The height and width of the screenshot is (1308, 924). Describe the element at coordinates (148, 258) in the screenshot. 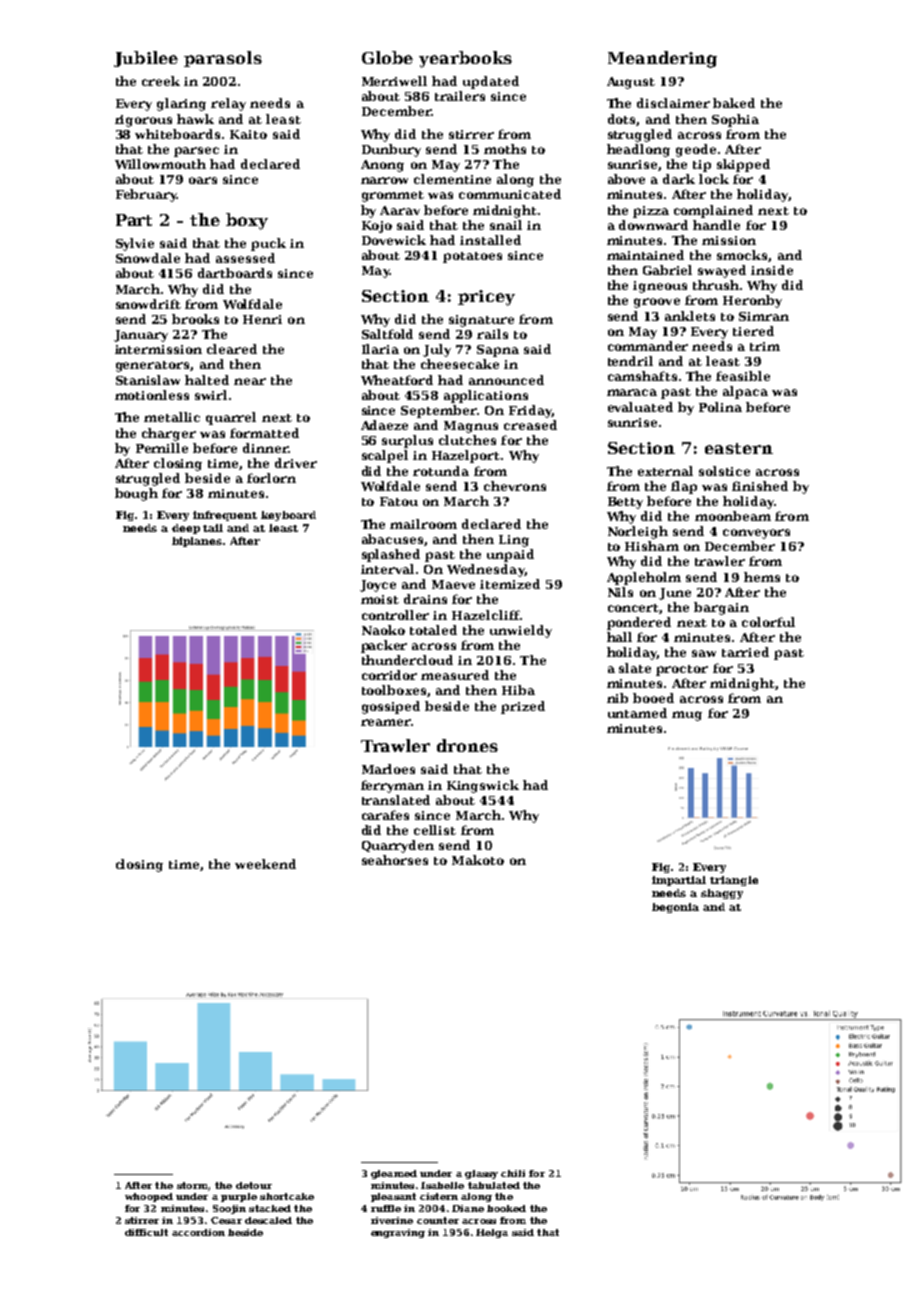

I see `Snowdale` at that location.
